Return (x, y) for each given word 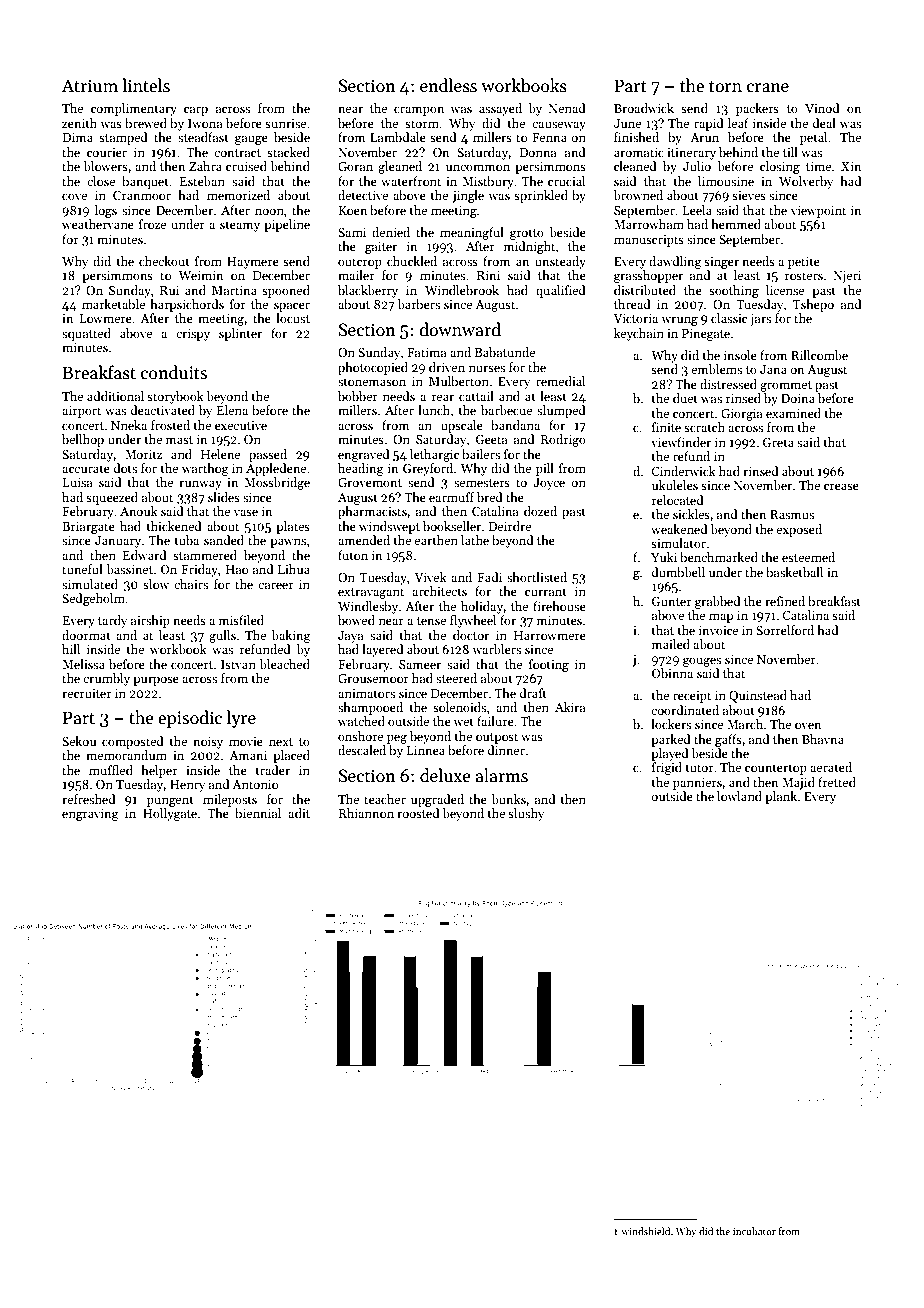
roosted (418, 813)
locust (293, 318)
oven (808, 725)
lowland (739, 796)
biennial (258, 813)
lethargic (434, 455)
